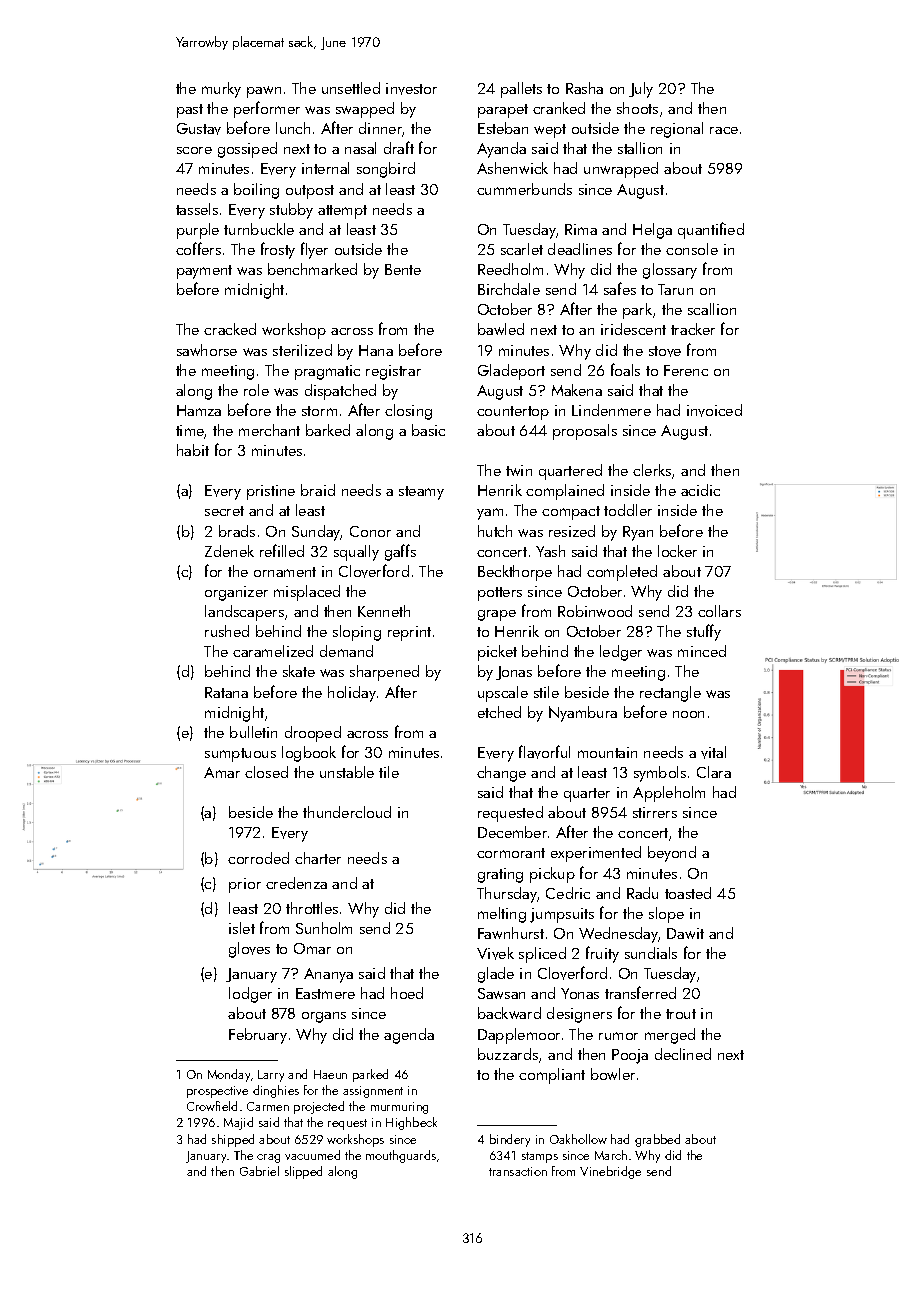 The width and height of the screenshot is (924, 1311). I want to click on declined, so click(683, 1054).
